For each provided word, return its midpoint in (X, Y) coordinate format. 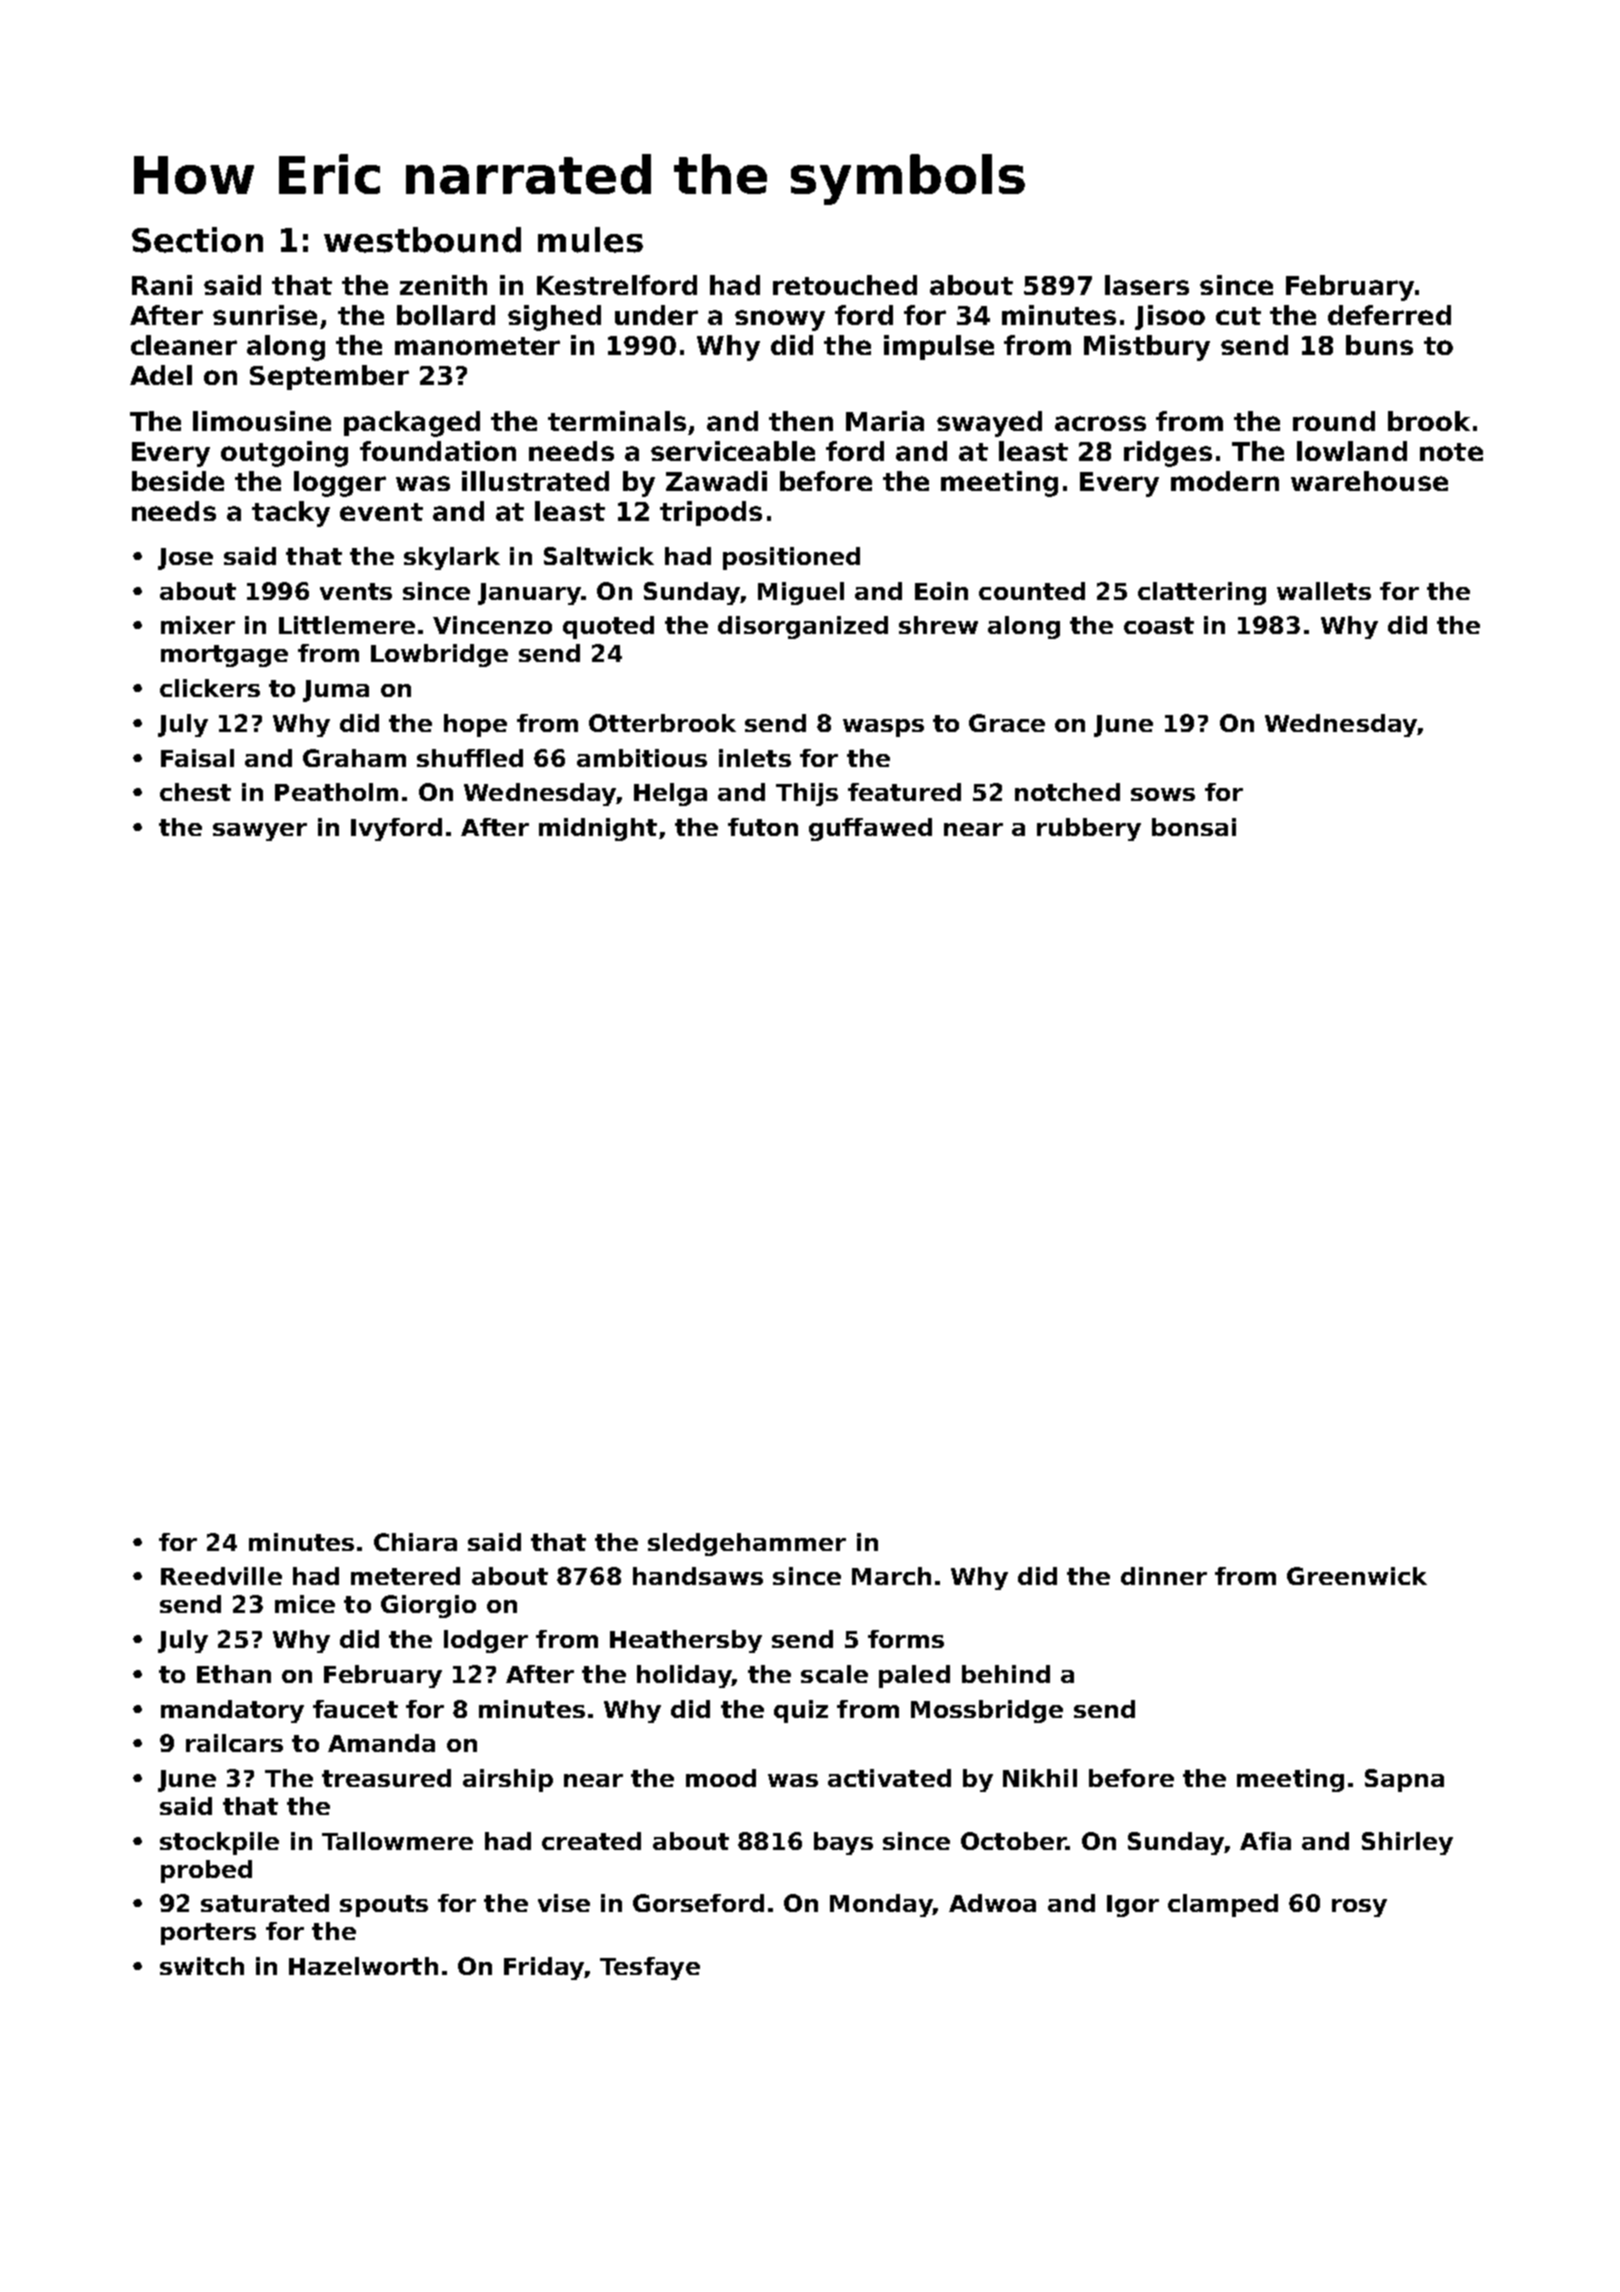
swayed (989, 424)
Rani (162, 285)
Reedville (221, 1576)
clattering (1202, 593)
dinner (1164, 1576)
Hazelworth (363, 1966)
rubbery (1089, 829)
